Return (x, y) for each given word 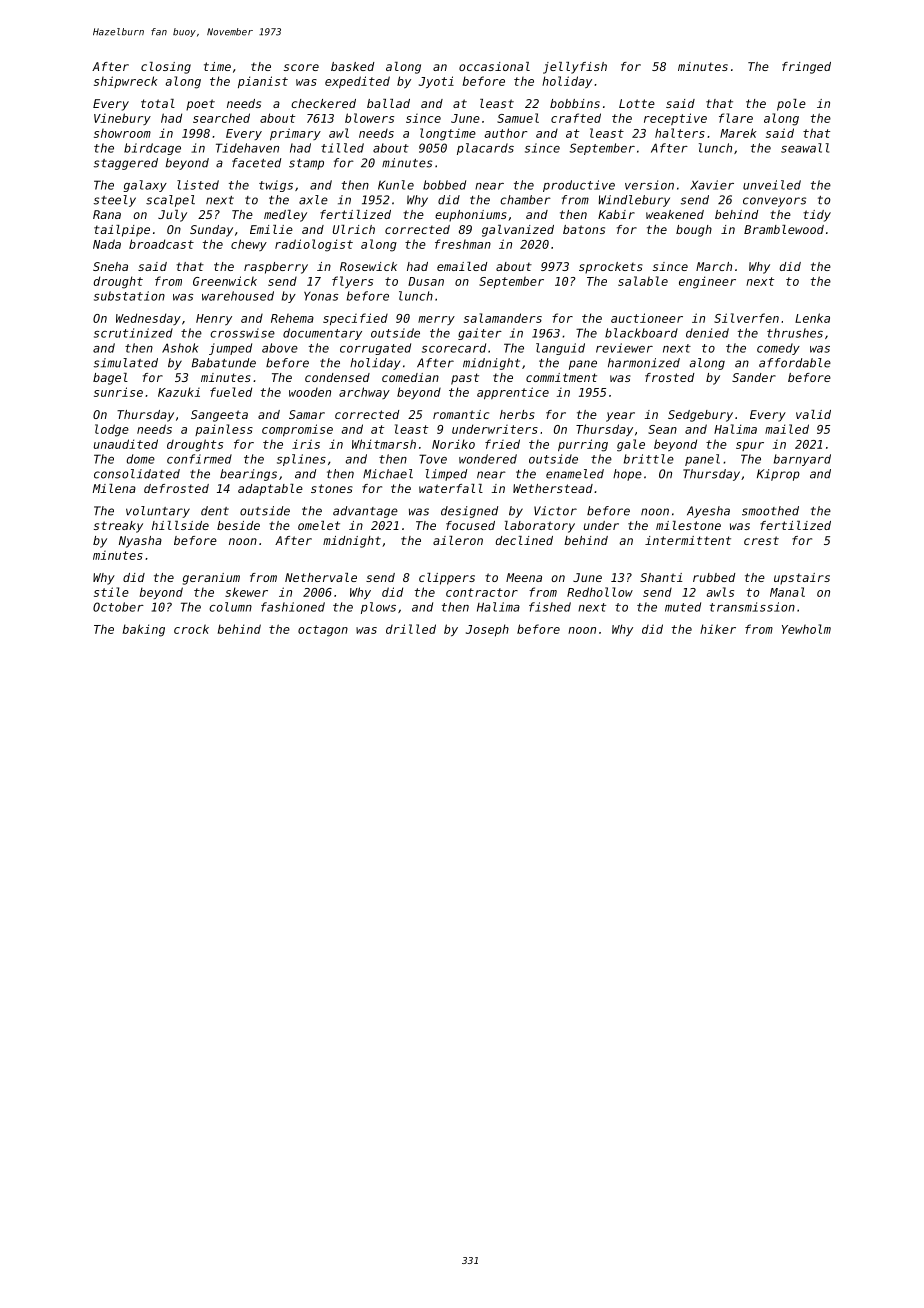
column (230, 607)
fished (550, 607)
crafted (576, 118)
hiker (718, 629)
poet (200, 105)
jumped (230, 349)
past (465, 379)
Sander (754, 377)
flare (736, 118)
